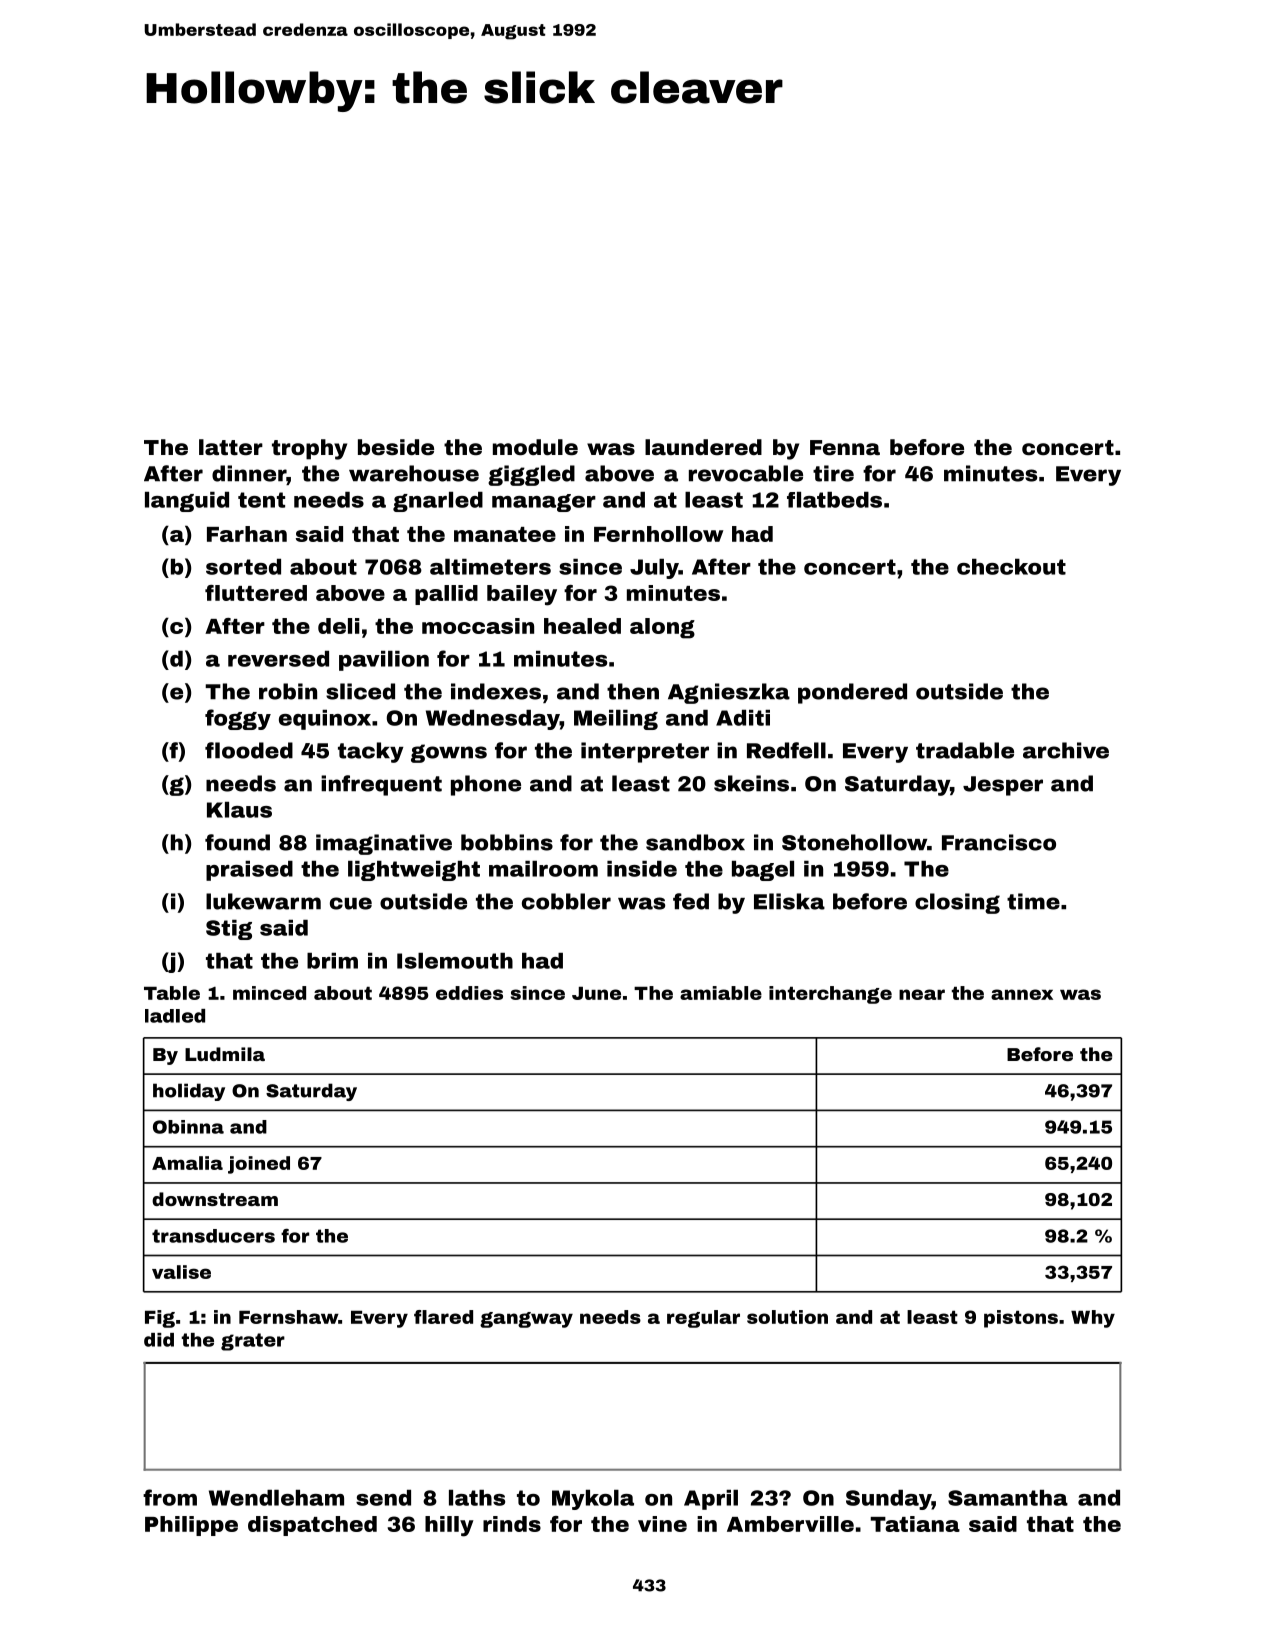 This image has height=1637, width=1265. Describe the element at coordinates (231, 447) in the image. I see `latter` at that location.
